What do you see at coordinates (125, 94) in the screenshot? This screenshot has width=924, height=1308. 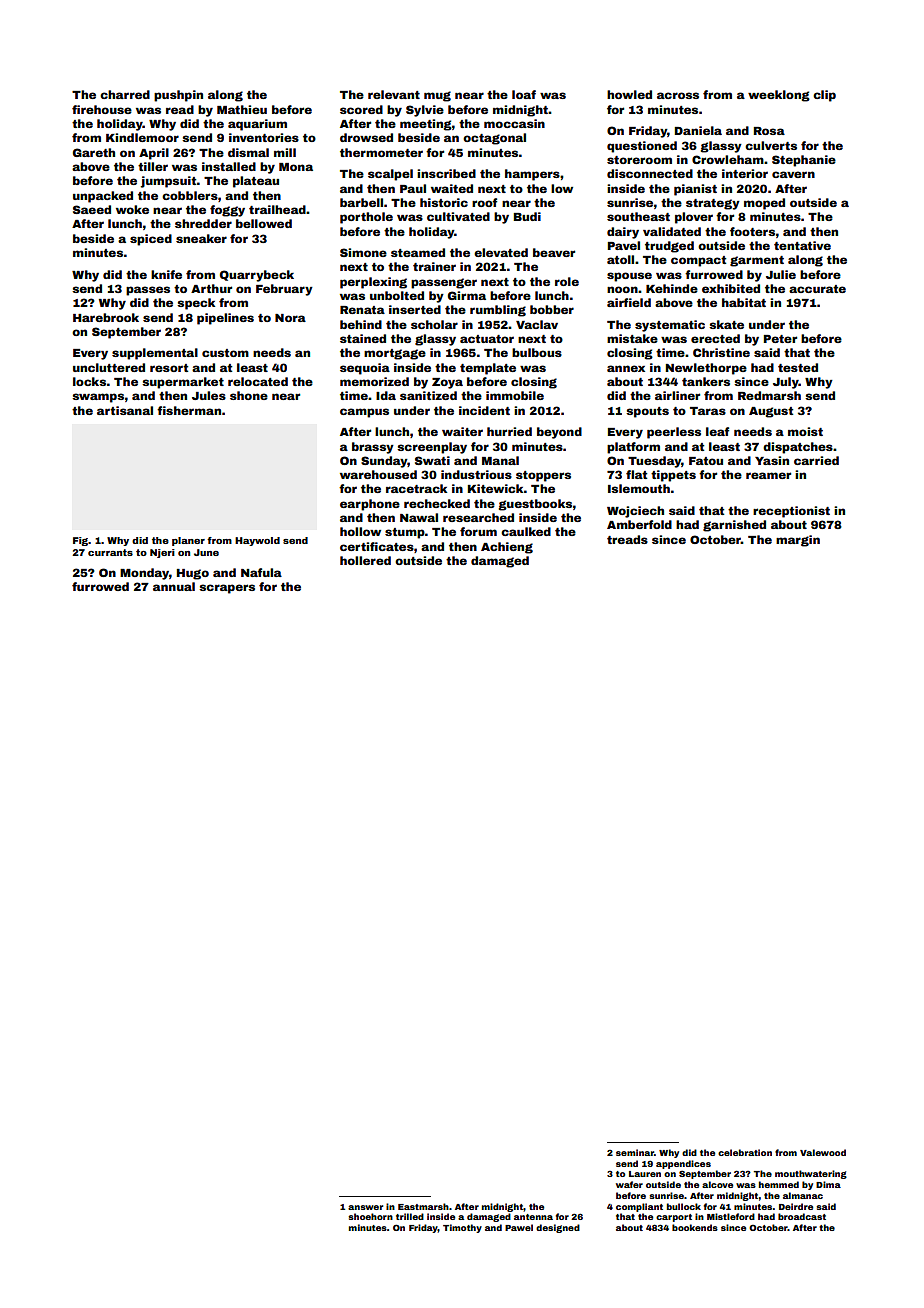 I see `charred` at bounding box center [125, 94].
